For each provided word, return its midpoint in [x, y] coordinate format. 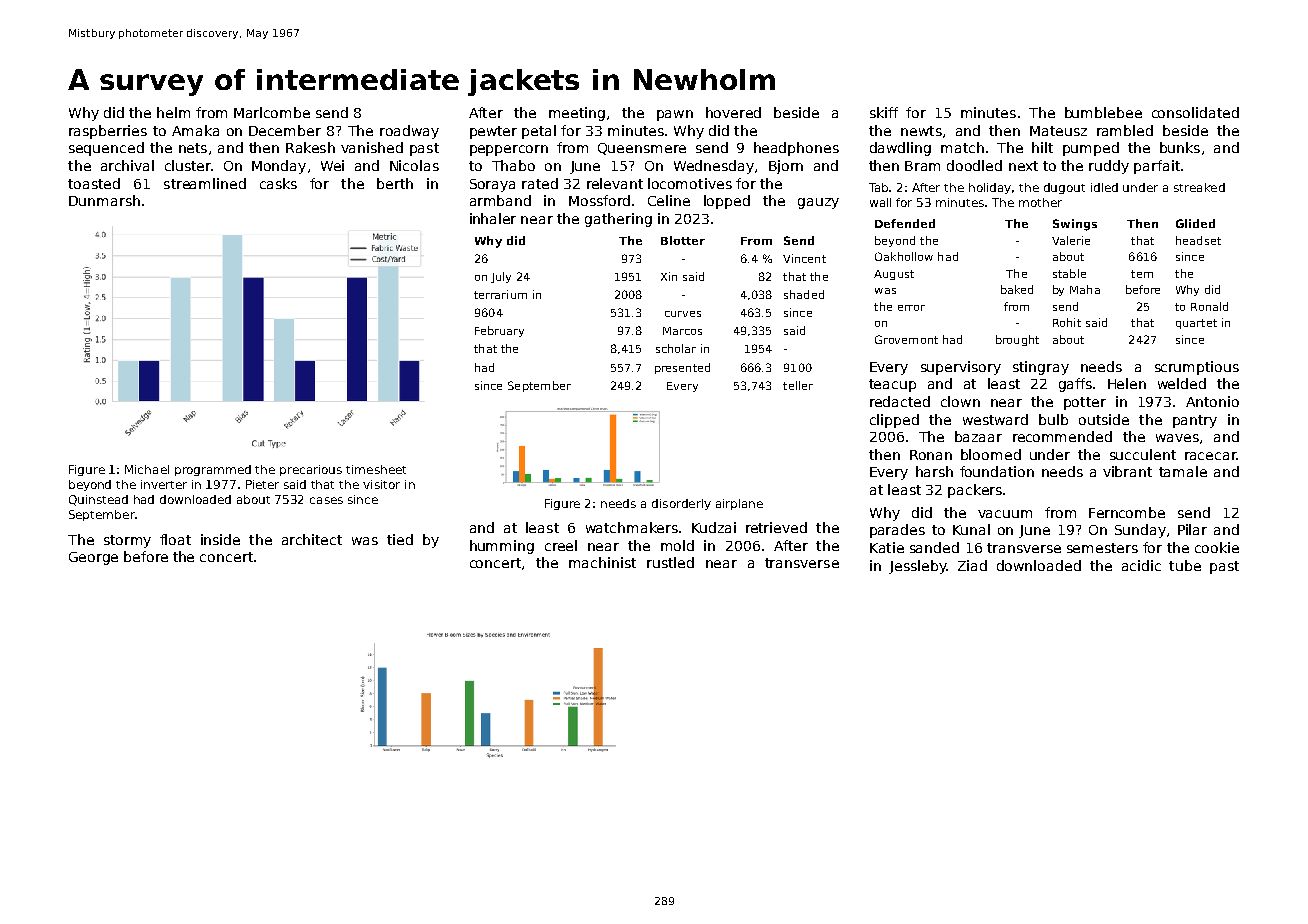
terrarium [500, 294]
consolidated [1195, 112]
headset [1198, 240]
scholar [676, 348]
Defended [905, 223]
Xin [669, 276]
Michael [147, 469]
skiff [884, 112]
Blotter [683, 240]
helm [173, 112]
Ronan [931, 455]
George [93, 558]
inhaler [493, 218]
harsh [934, 471]
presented [682, 368]
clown [960, 401]
